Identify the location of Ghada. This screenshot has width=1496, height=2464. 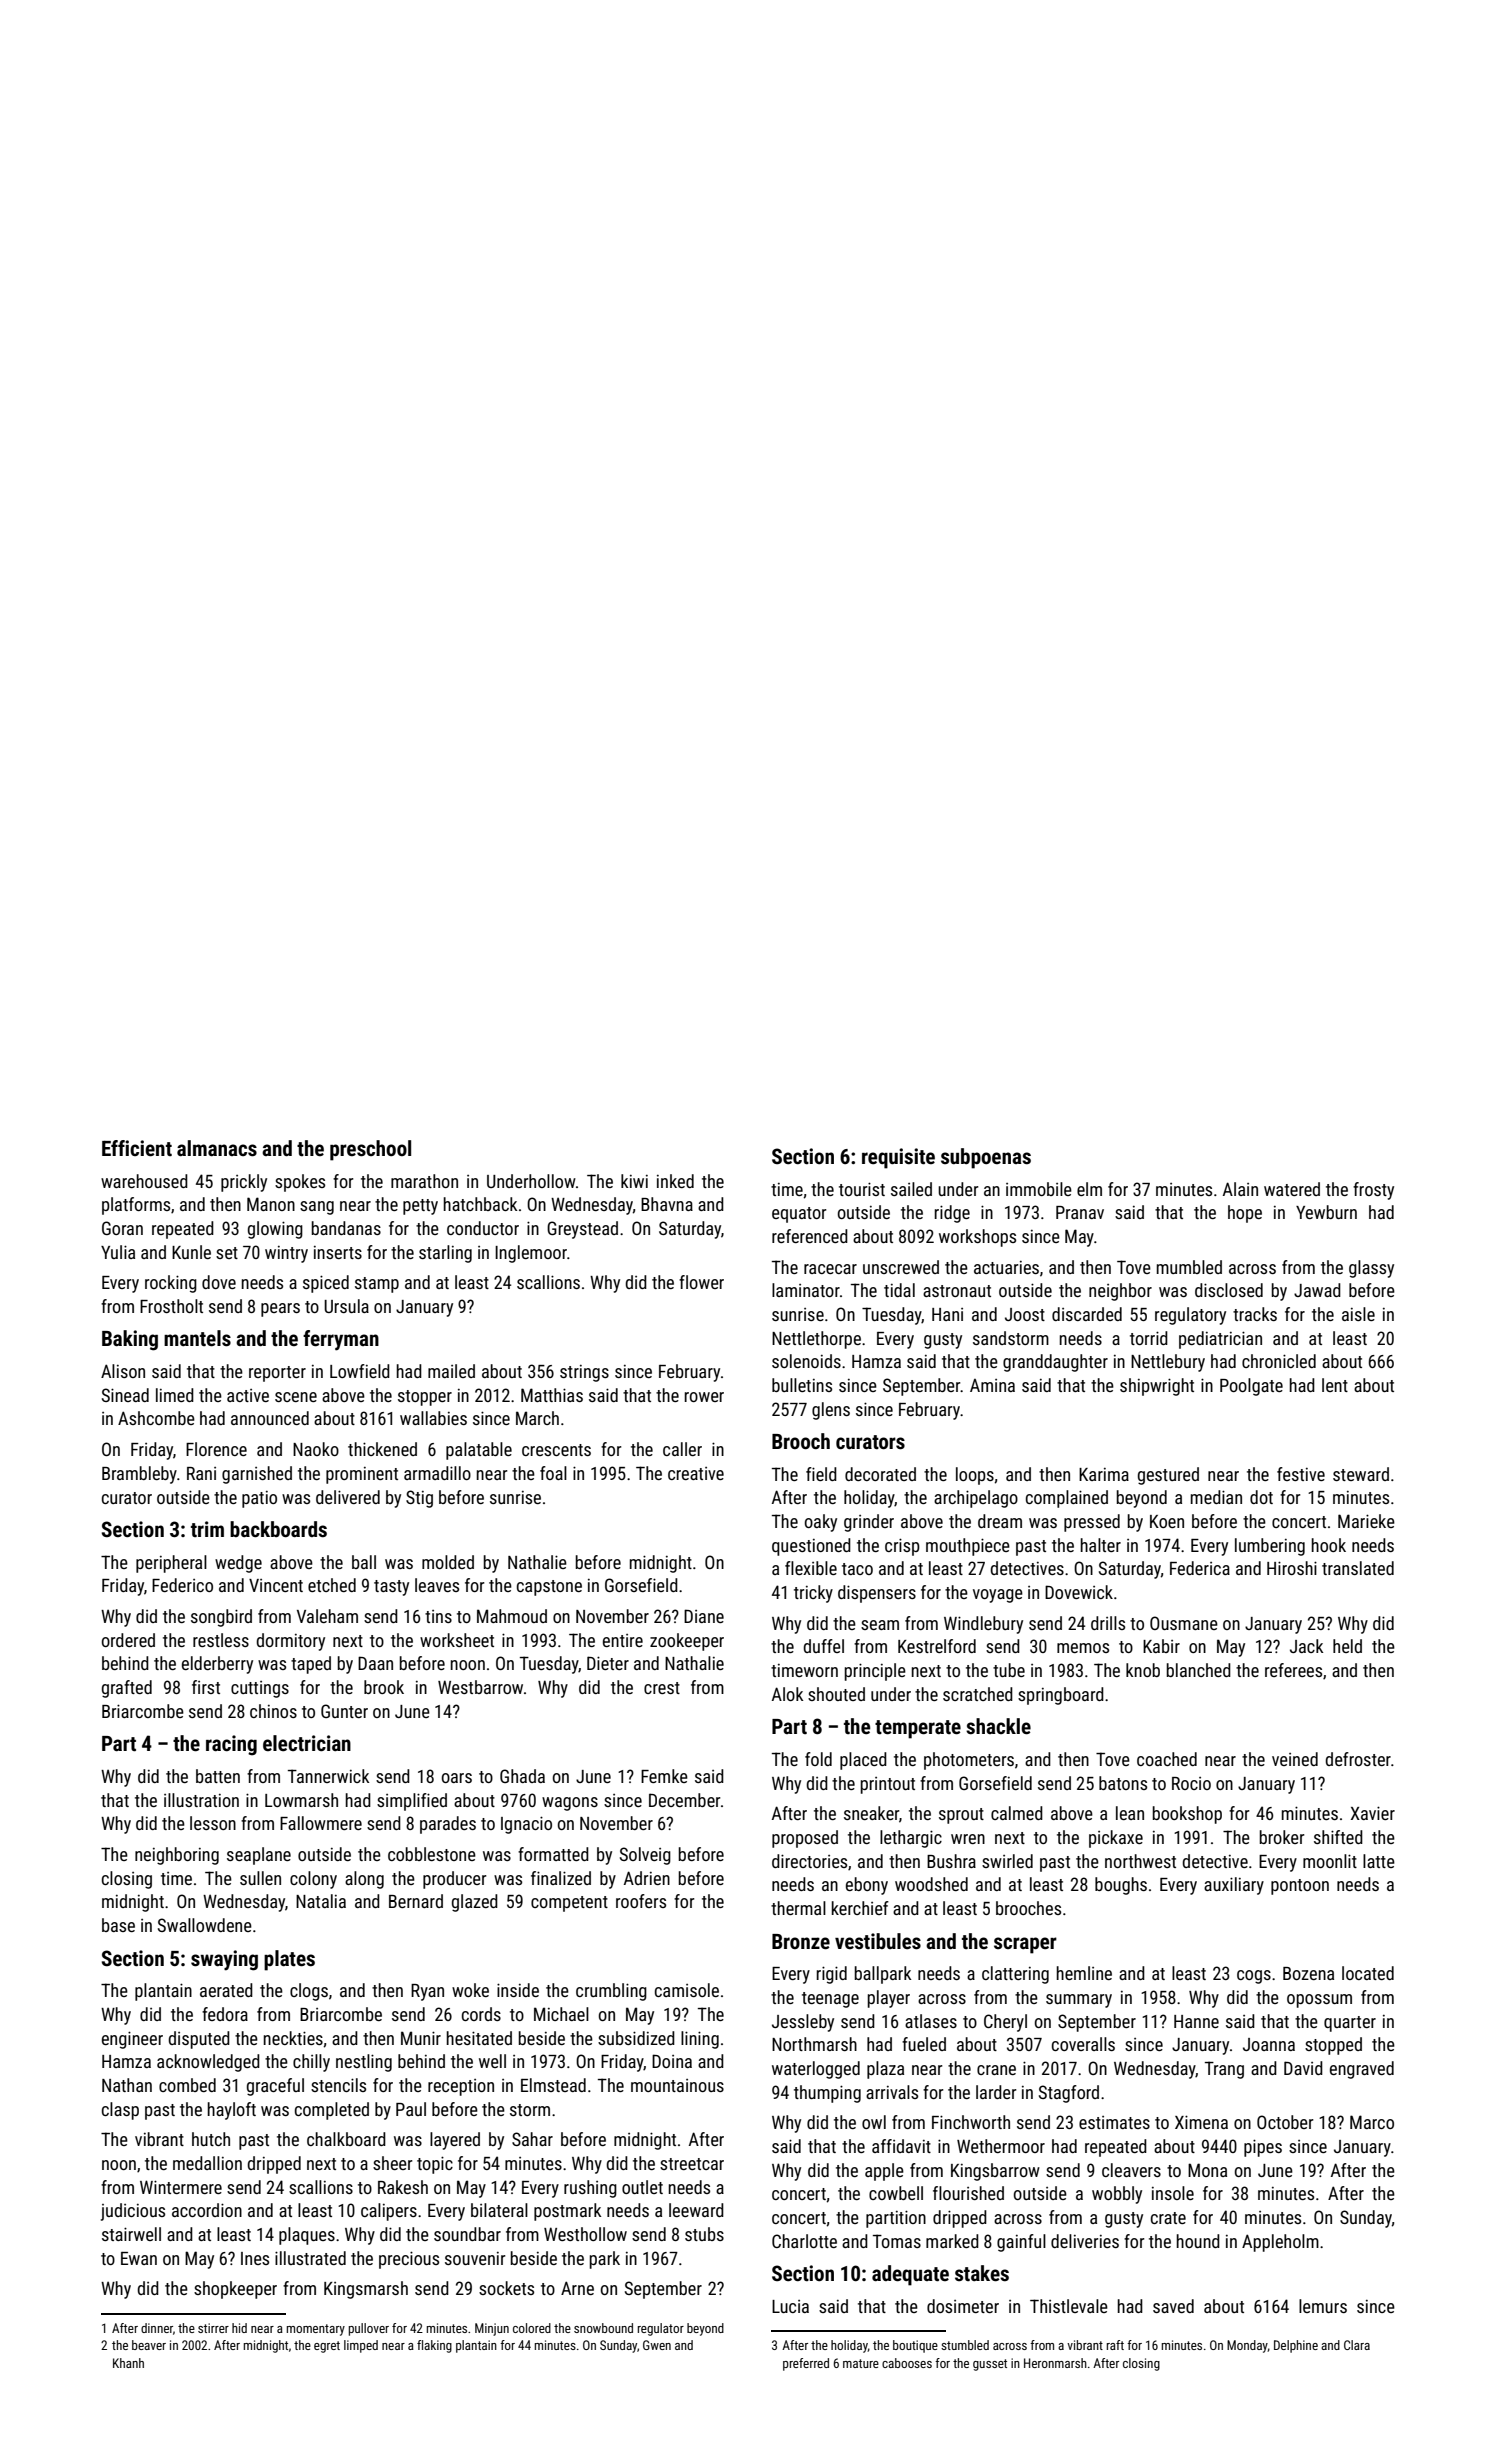
(522, 1776).
